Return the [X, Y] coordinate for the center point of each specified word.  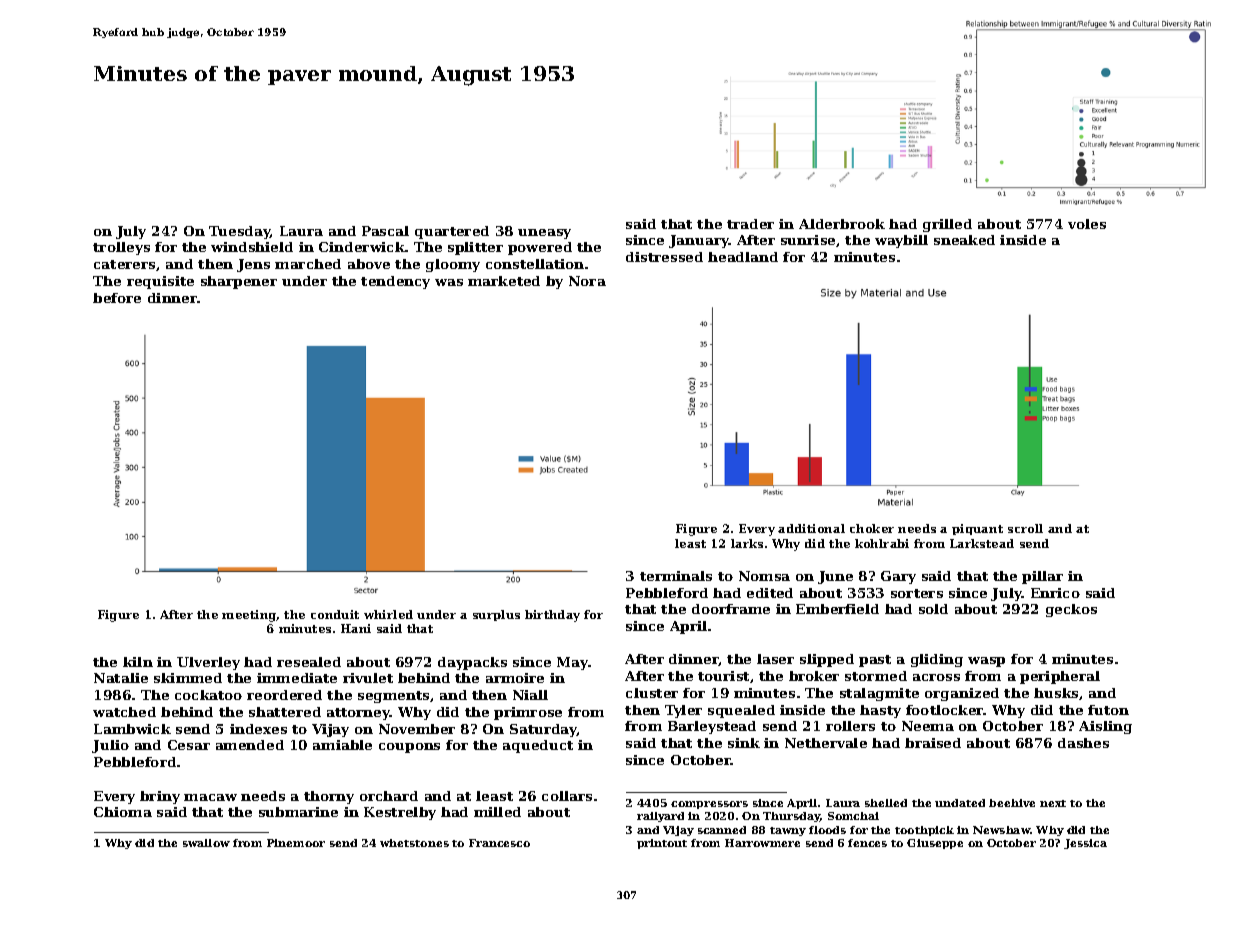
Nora [587, 281]
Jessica [1085, 844]
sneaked [964, 240]
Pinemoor [296, 843]
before [117, 298]
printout [662, 844]
